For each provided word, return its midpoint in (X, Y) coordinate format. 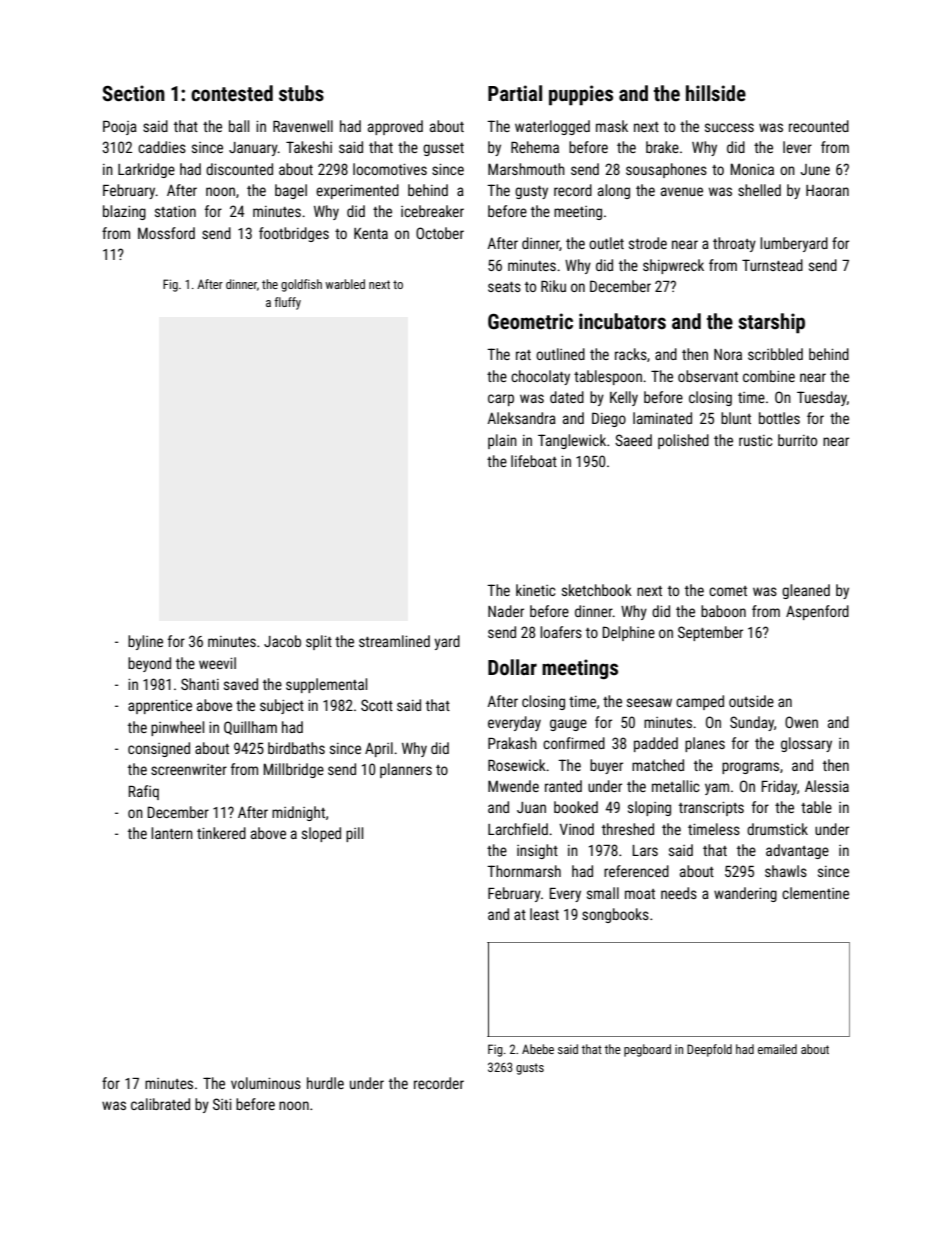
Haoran (827, 190)
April (379, 749)
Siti (222, 1104)
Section (133, 93)
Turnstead (772, 265)
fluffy (287, 303)
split (319, 642)
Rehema (535, 147)
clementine (815, 893)
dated (567, 397)
